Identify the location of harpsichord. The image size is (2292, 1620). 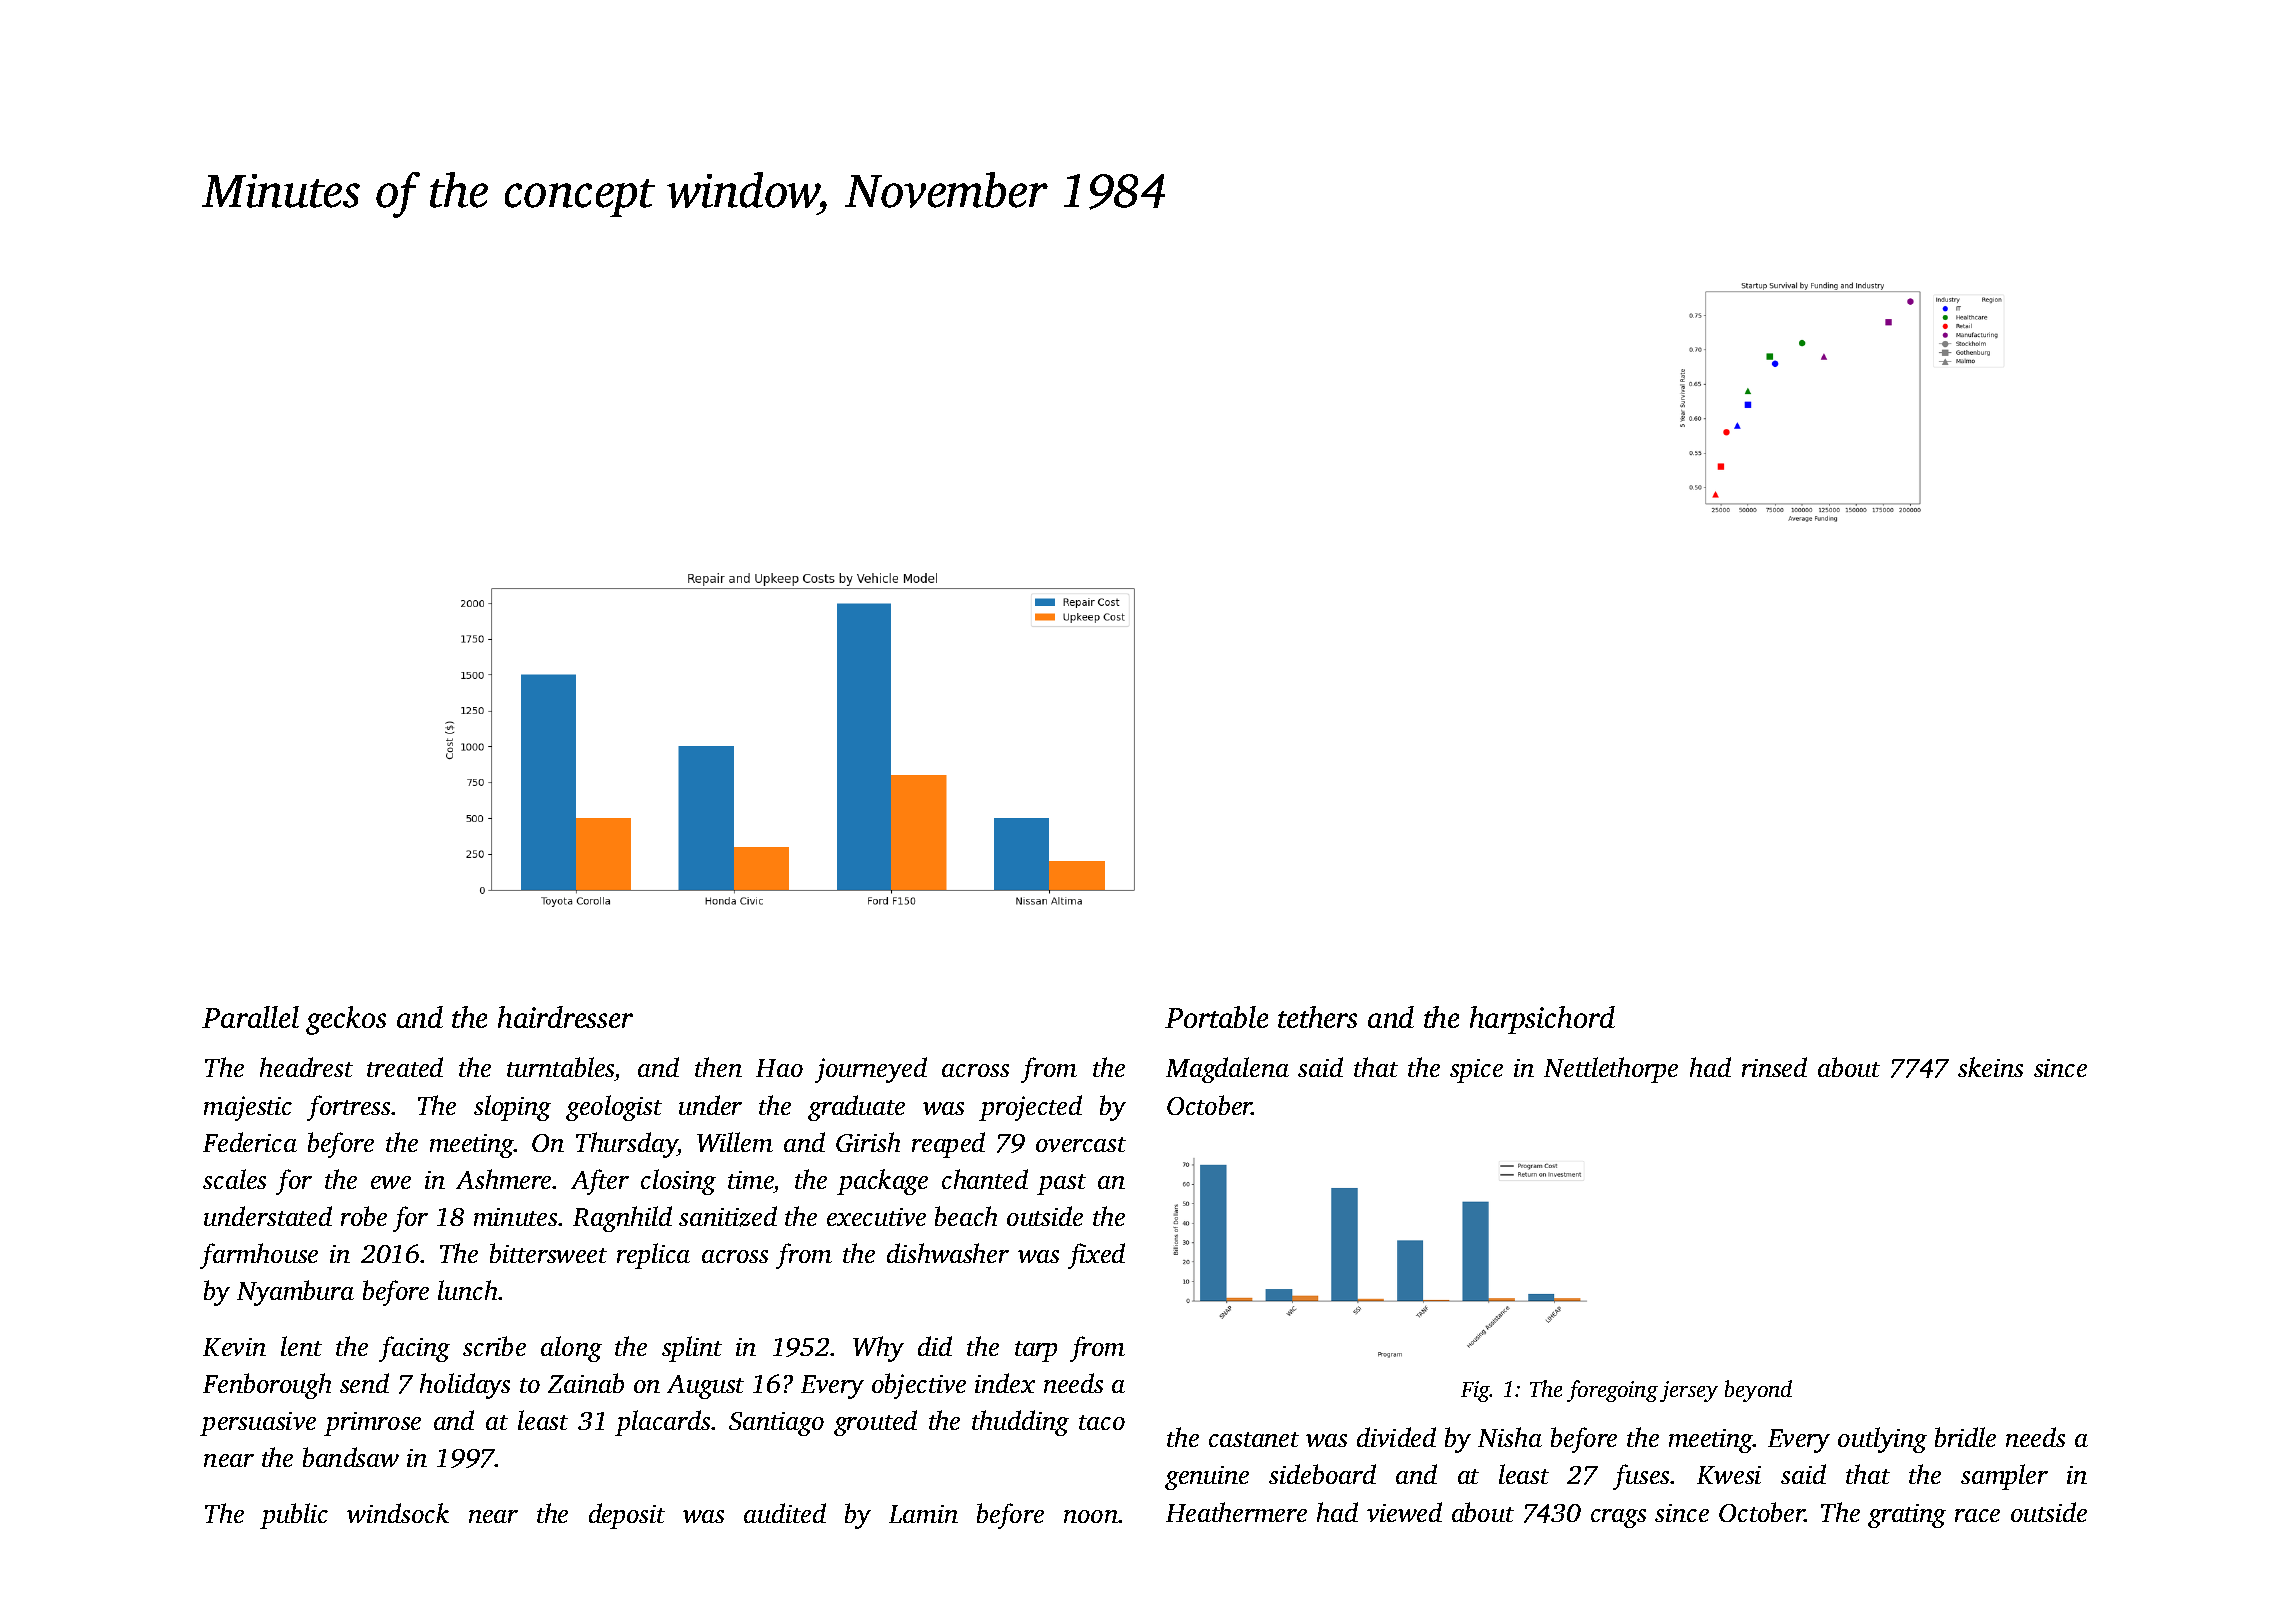
(1542, 1020).
